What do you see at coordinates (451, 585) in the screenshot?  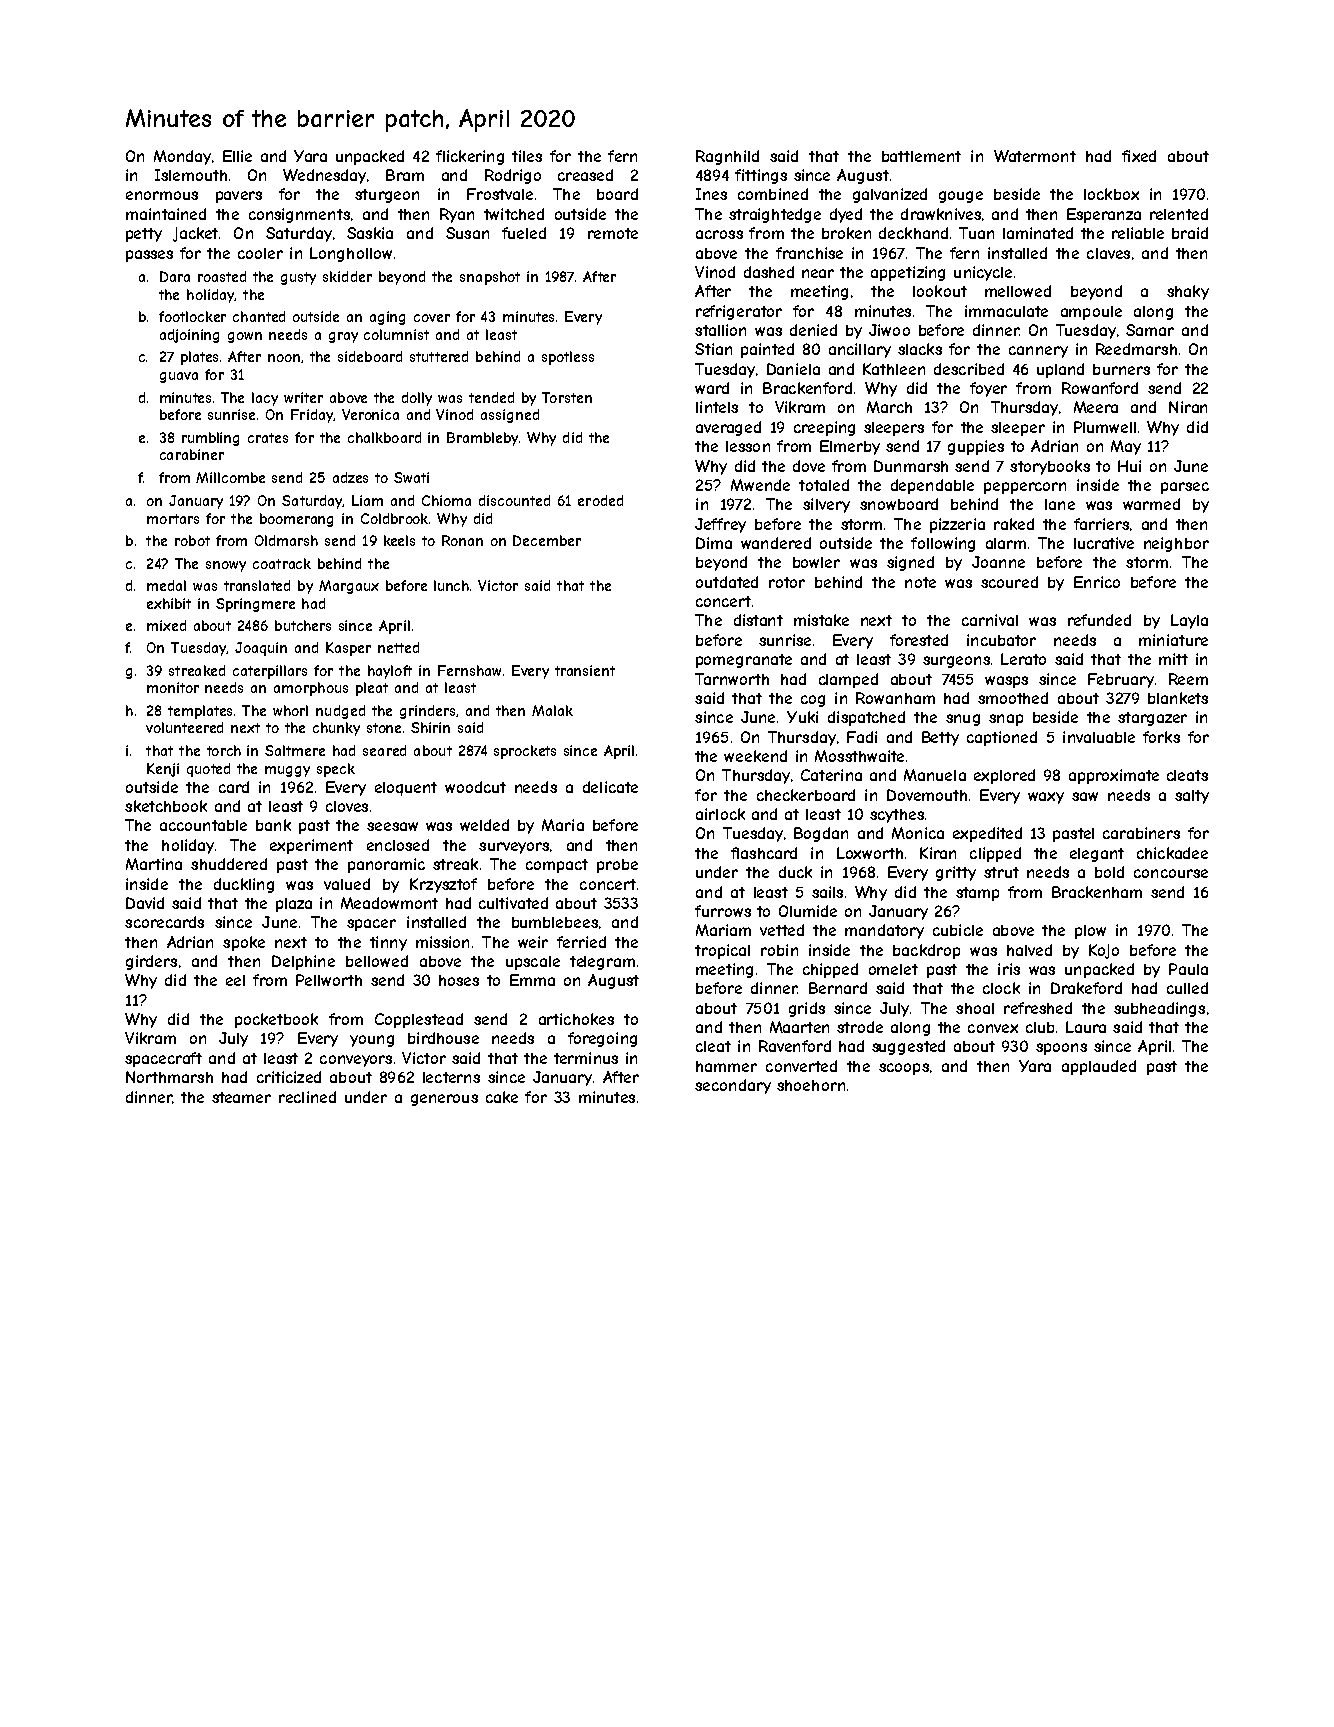 I see `lunch` at bounding box center [451, 585].
